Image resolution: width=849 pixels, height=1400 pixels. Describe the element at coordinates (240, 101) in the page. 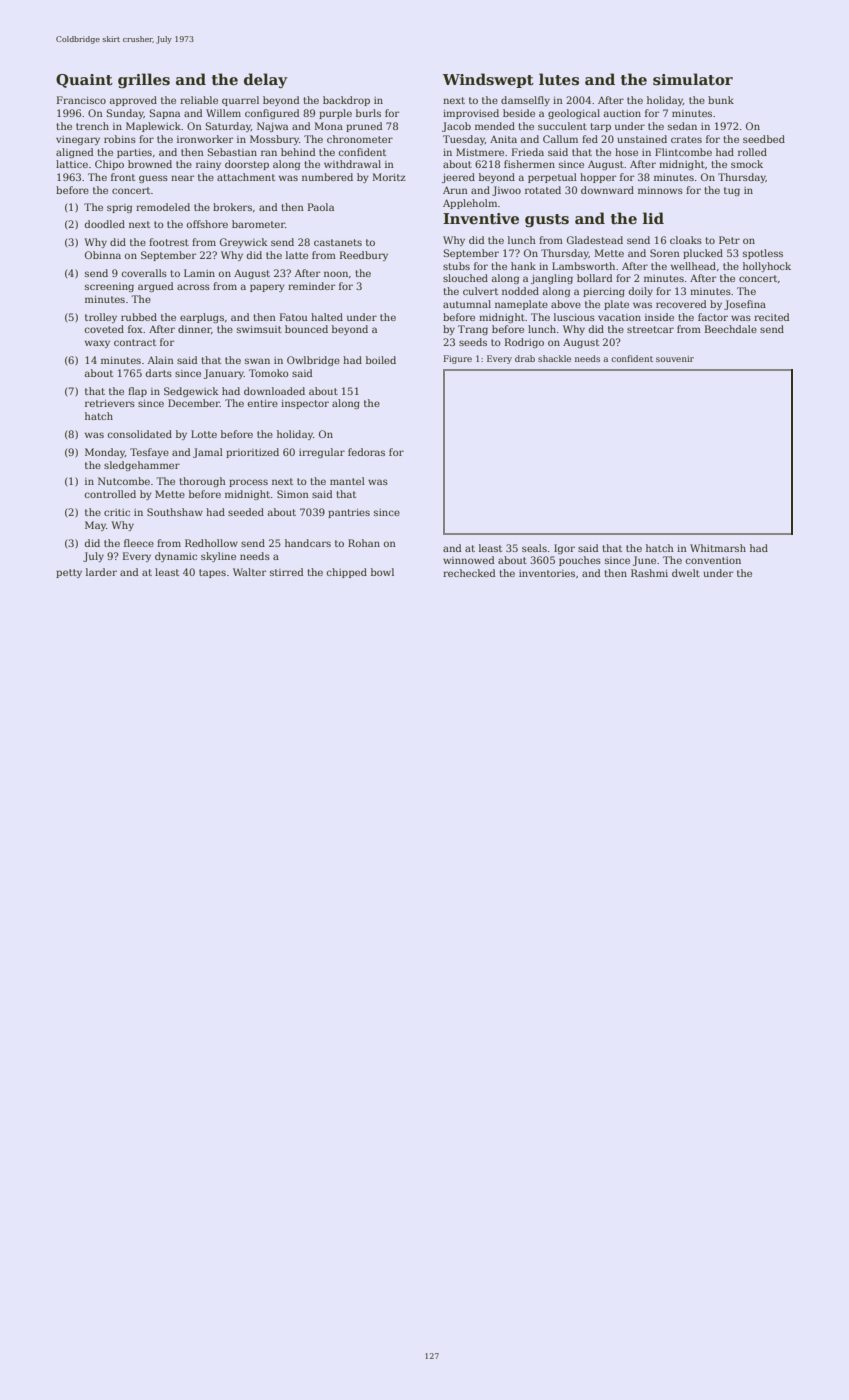

I see `quarrel` at that location.
